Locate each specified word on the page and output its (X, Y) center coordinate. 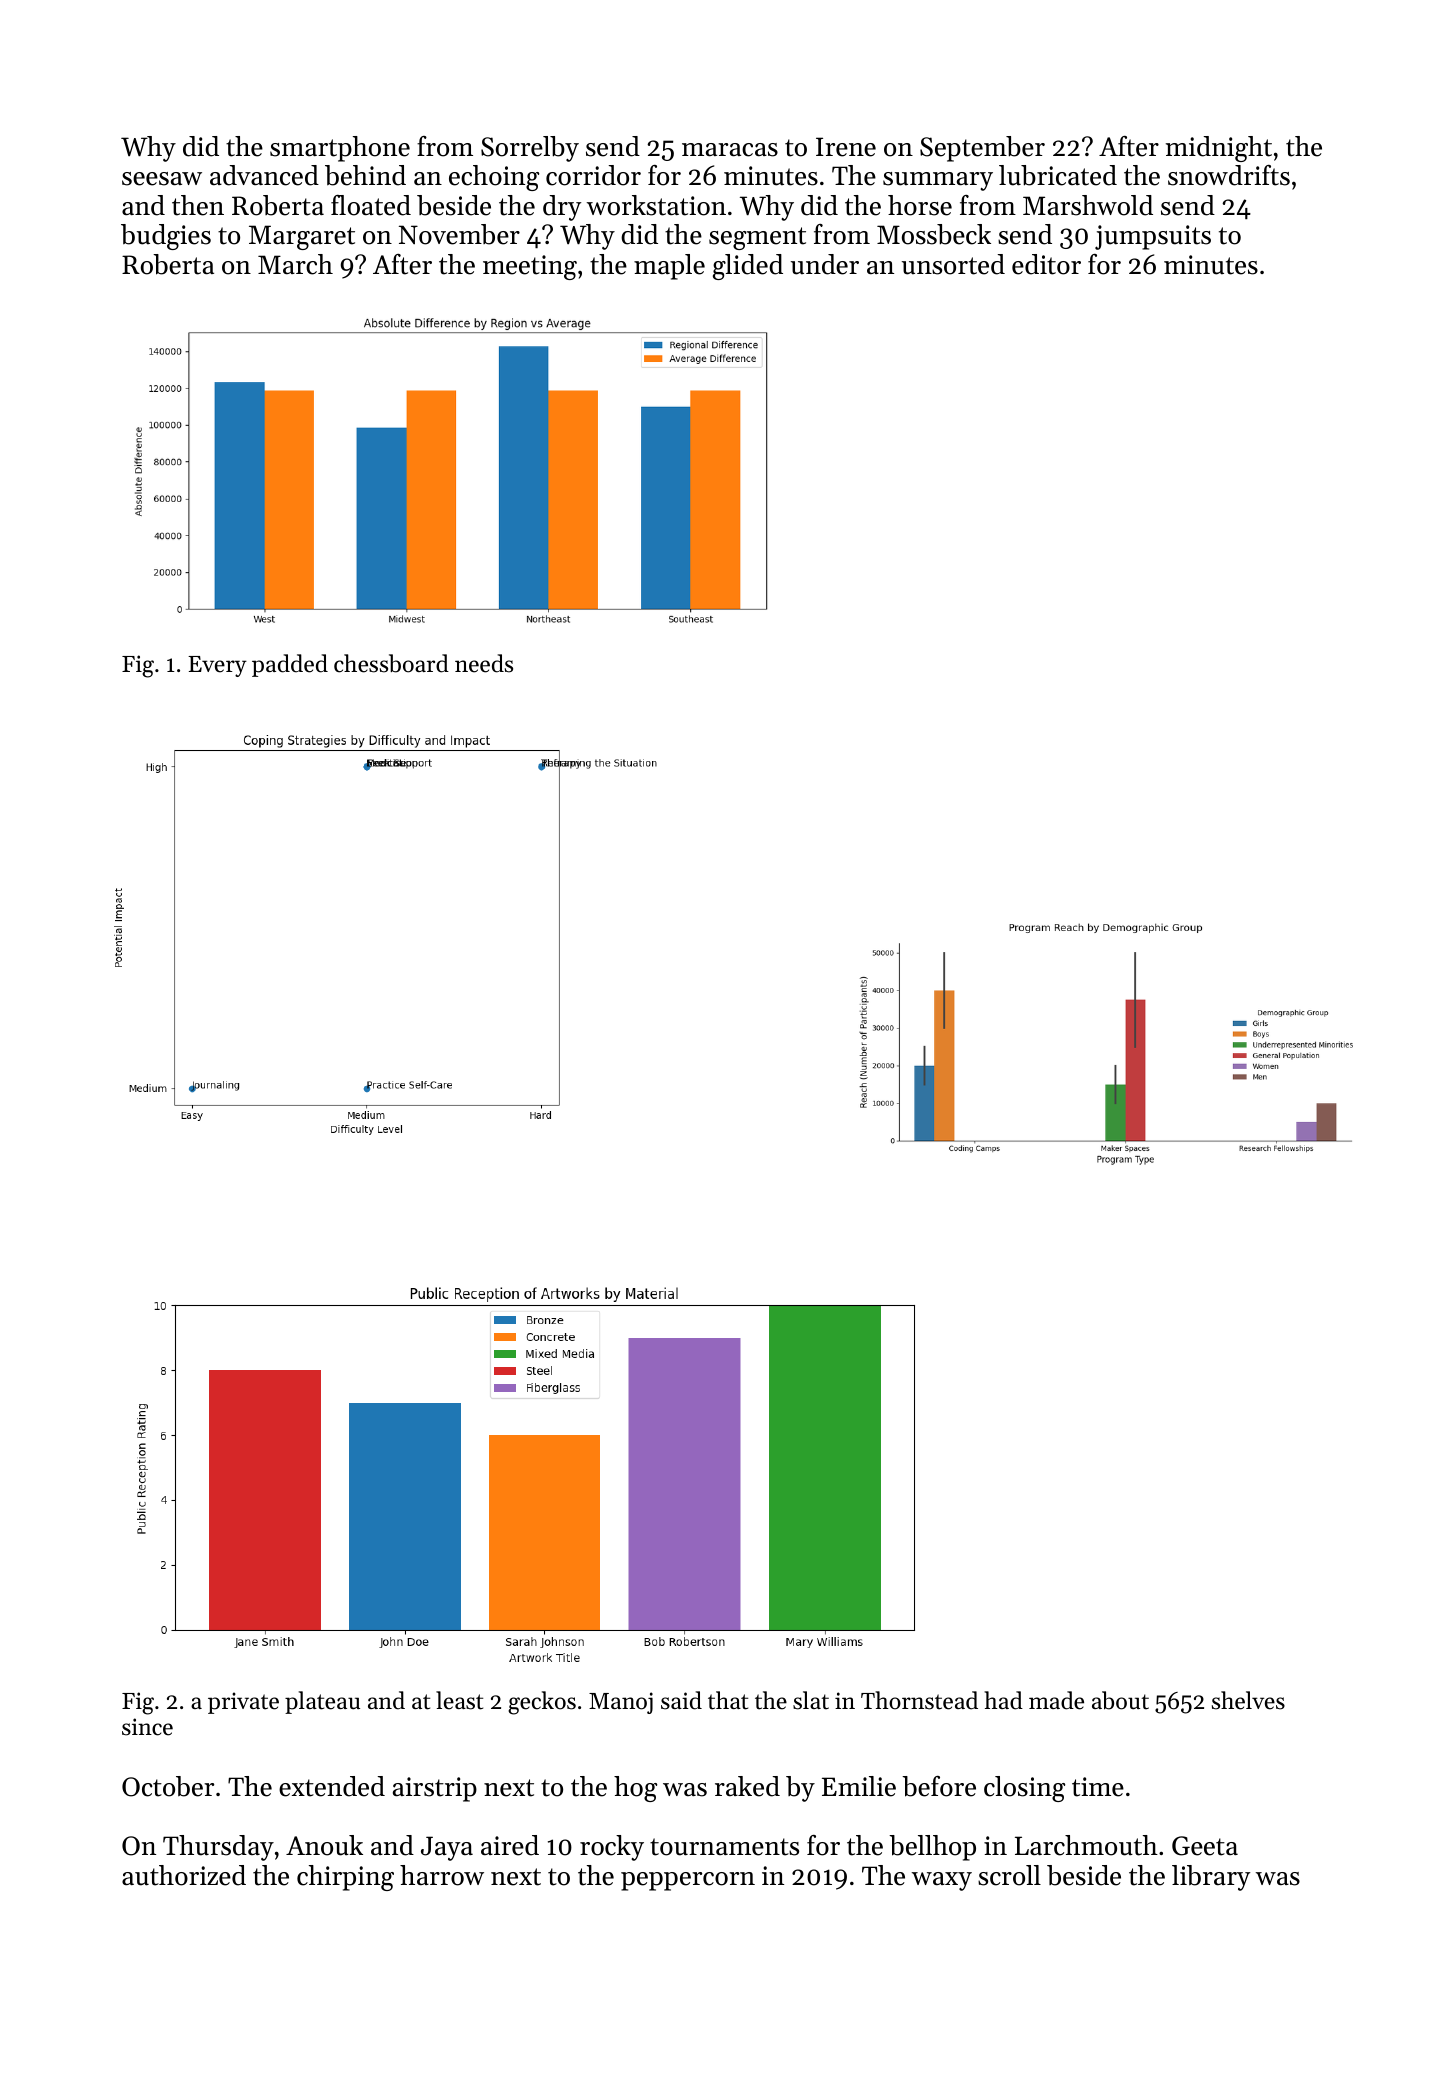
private (243, 1703)
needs (484, 663)
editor (1046, 264)
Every (217, 666)
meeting (530, 267)
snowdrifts (1229, 175)
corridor (593, 175)
